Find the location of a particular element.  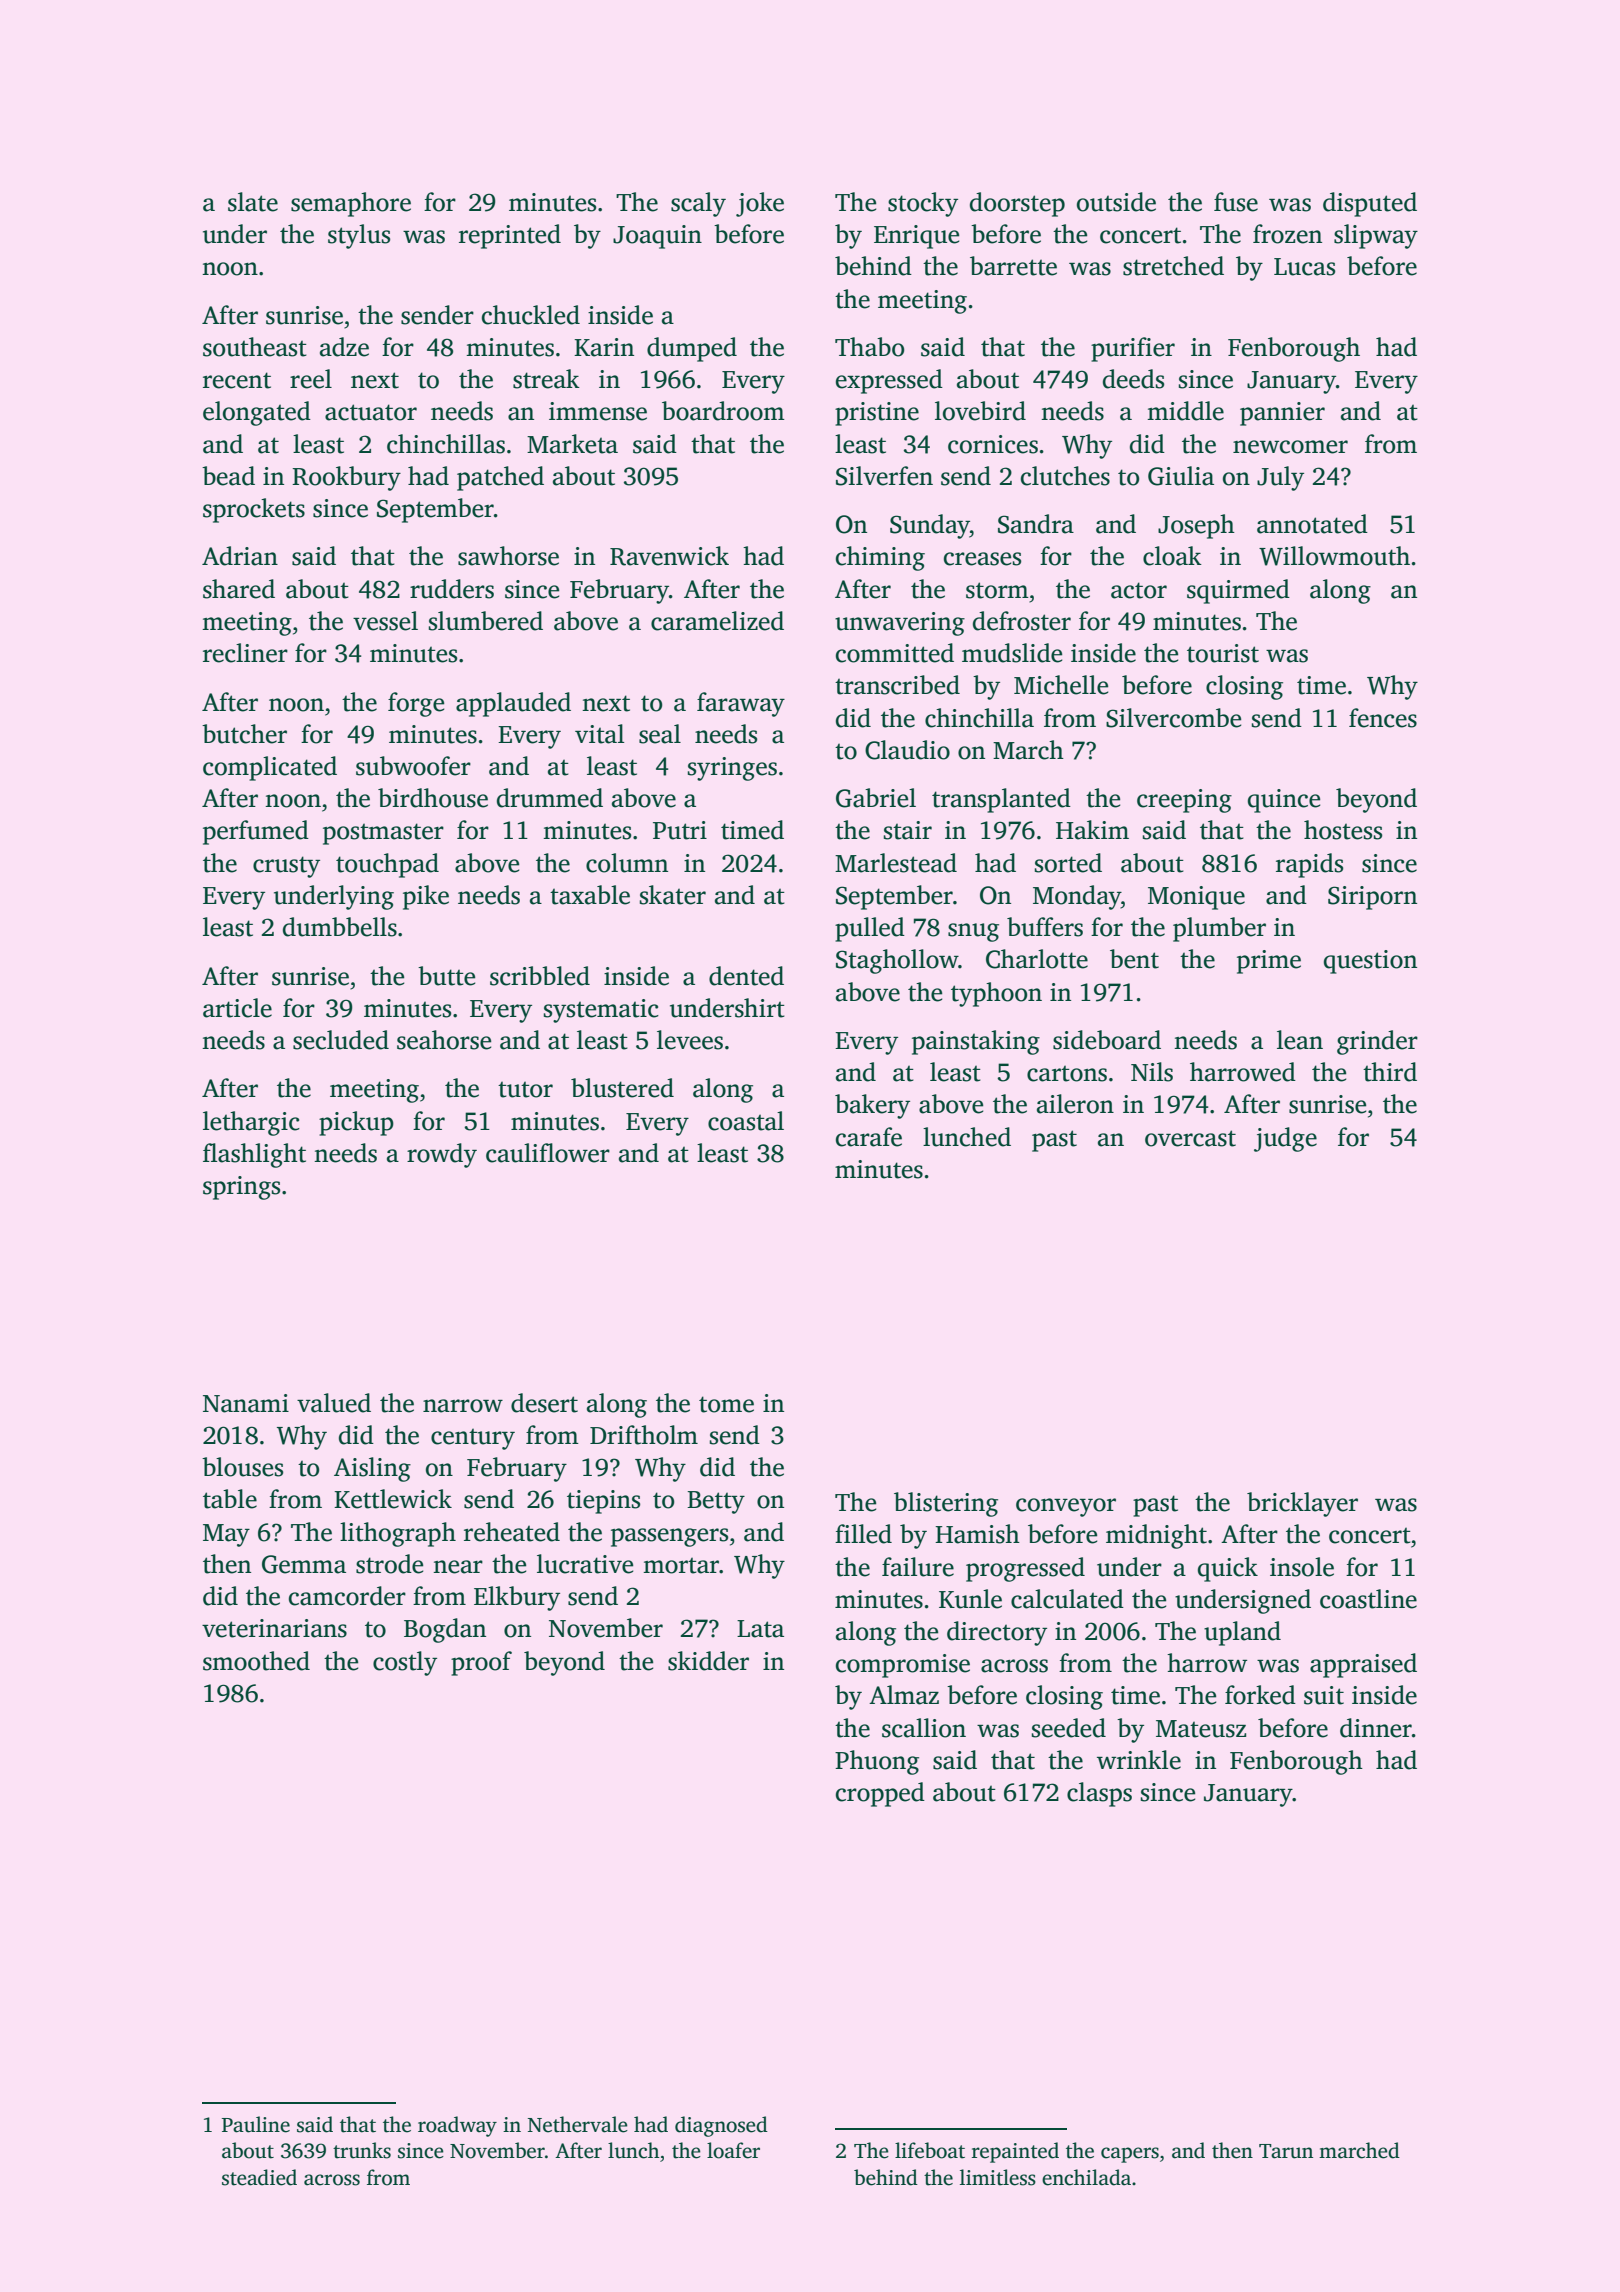

bakery is located at coordinates (872, 1106).
